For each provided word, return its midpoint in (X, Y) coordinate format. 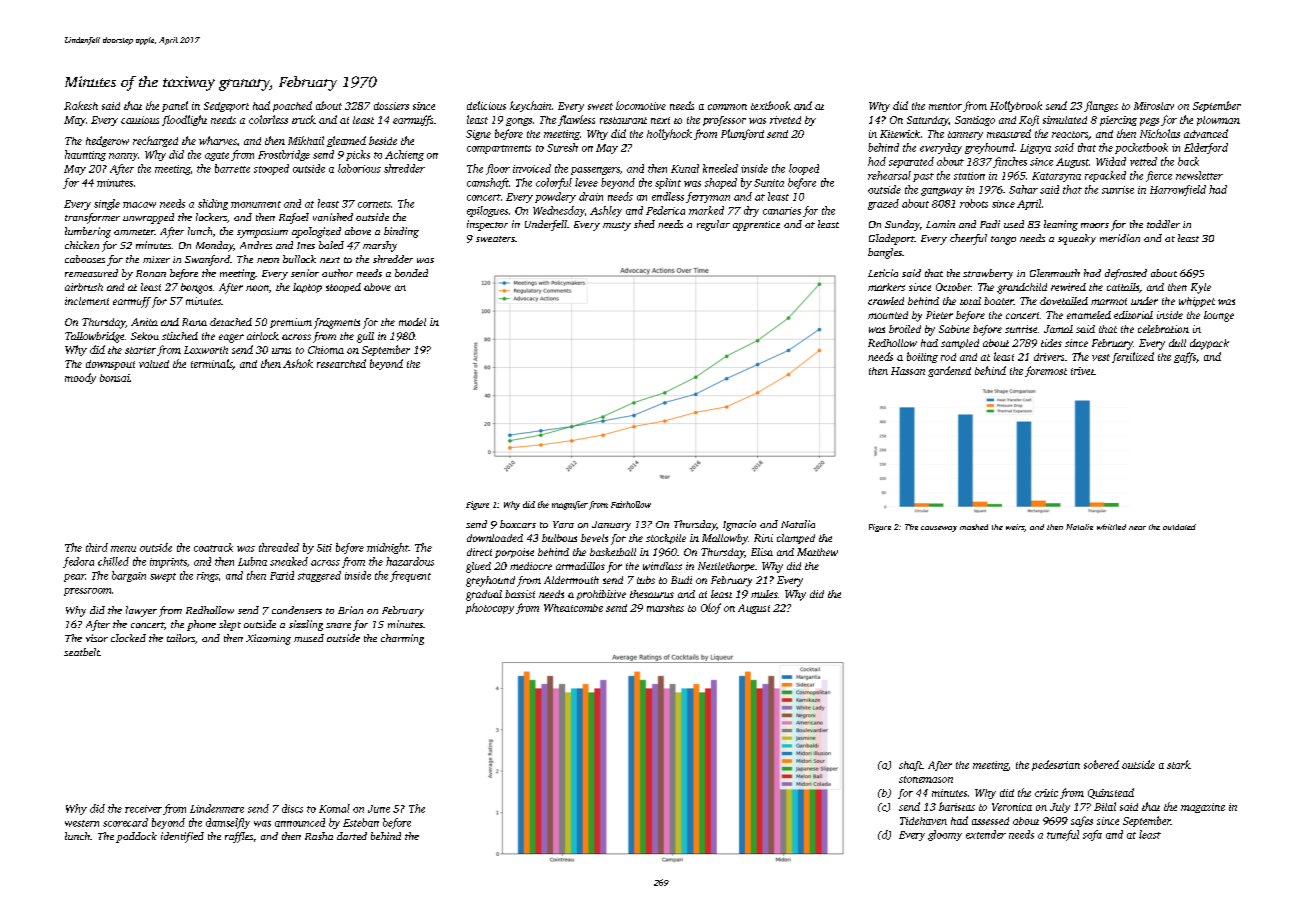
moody (80, 378)
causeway (939, 529)
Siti (324, 548)
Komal (334, 808)
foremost (1046, 371)
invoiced (532, 168)
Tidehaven (923, 821)
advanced (1206, 133)
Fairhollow (631, 504)
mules (764, 594)
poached (292, 106)
